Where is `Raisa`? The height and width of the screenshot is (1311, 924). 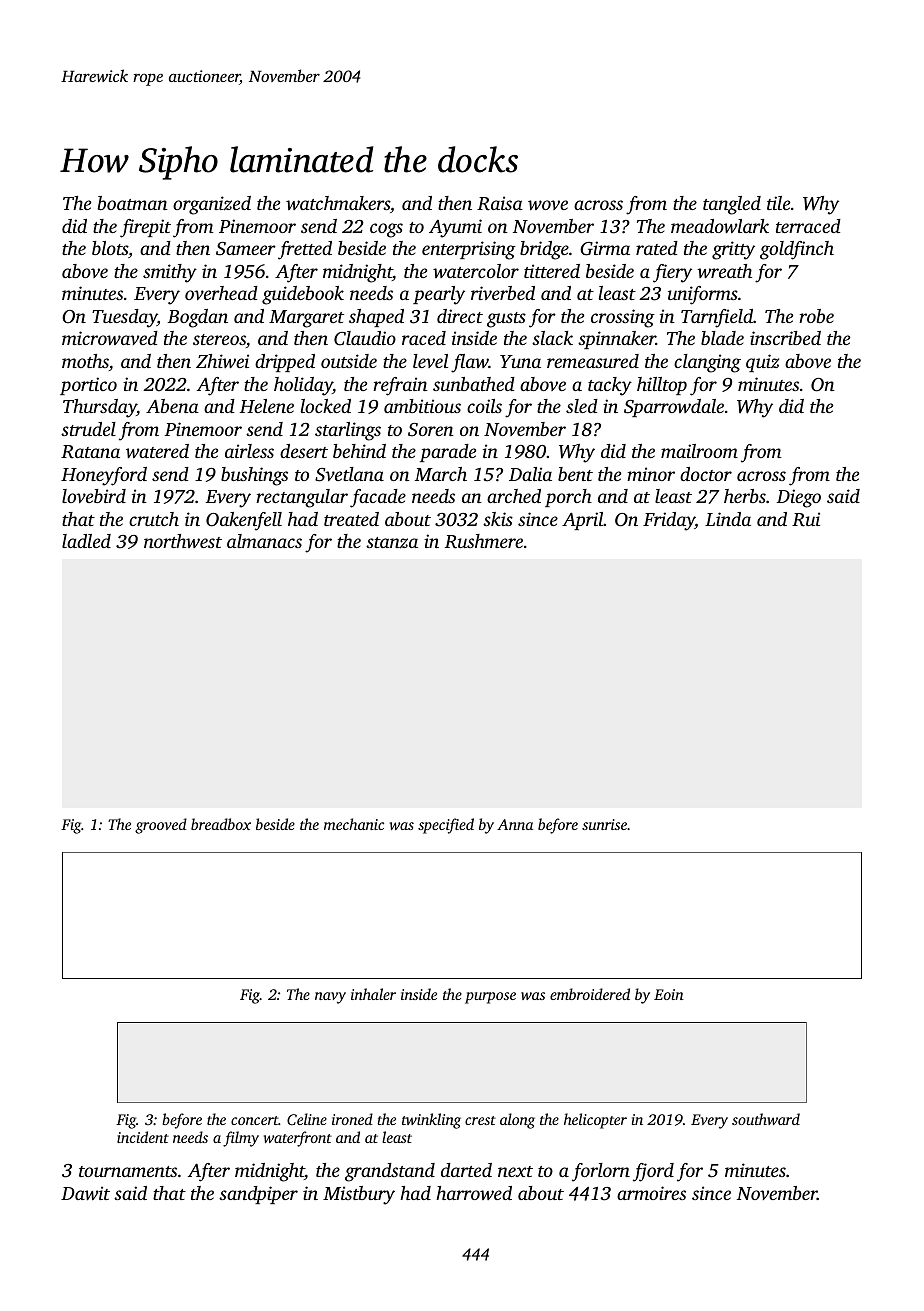
Raisa is located at coordinates (500, 203).
